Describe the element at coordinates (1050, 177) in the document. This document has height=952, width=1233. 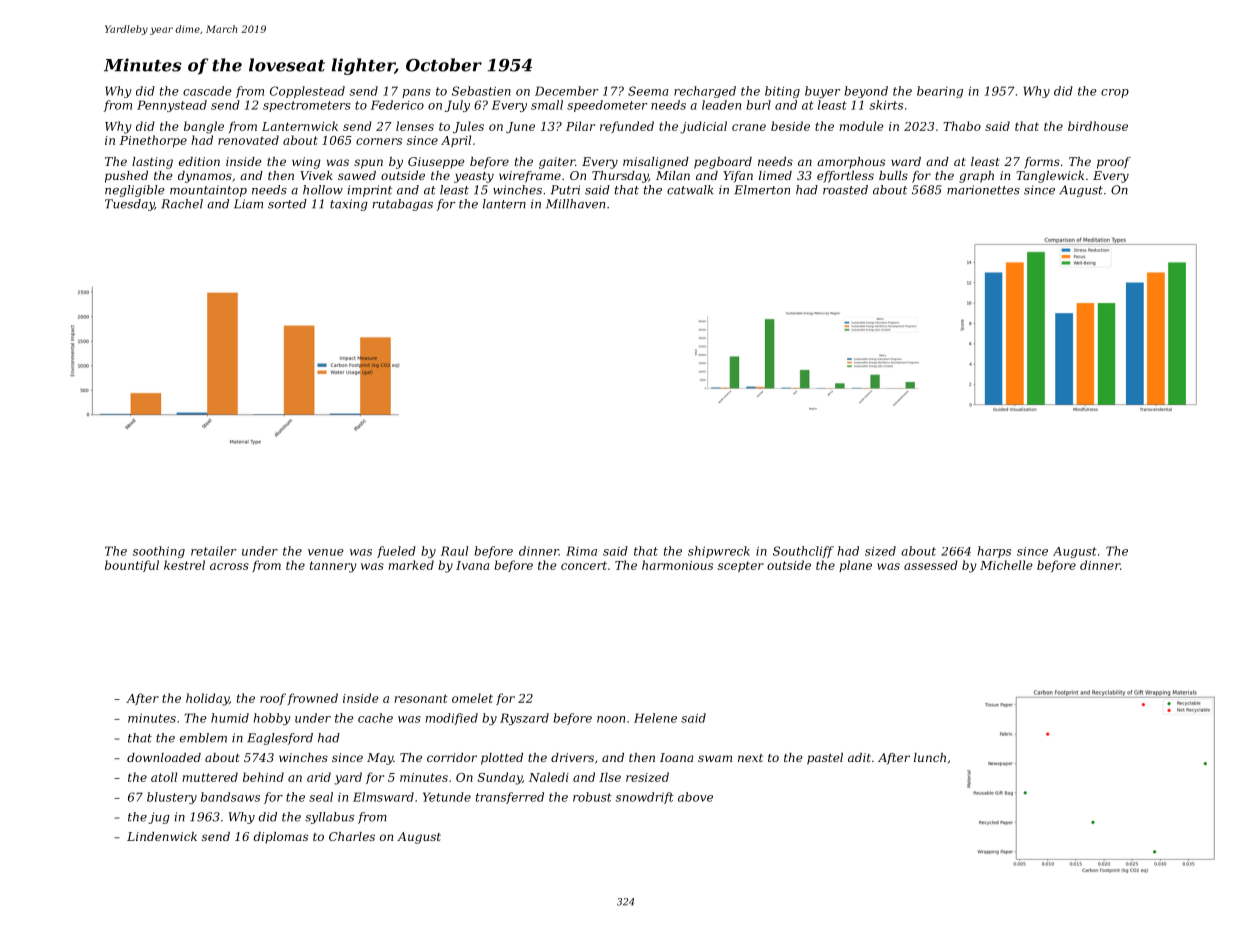
I see `Tanglewick` at that location.
